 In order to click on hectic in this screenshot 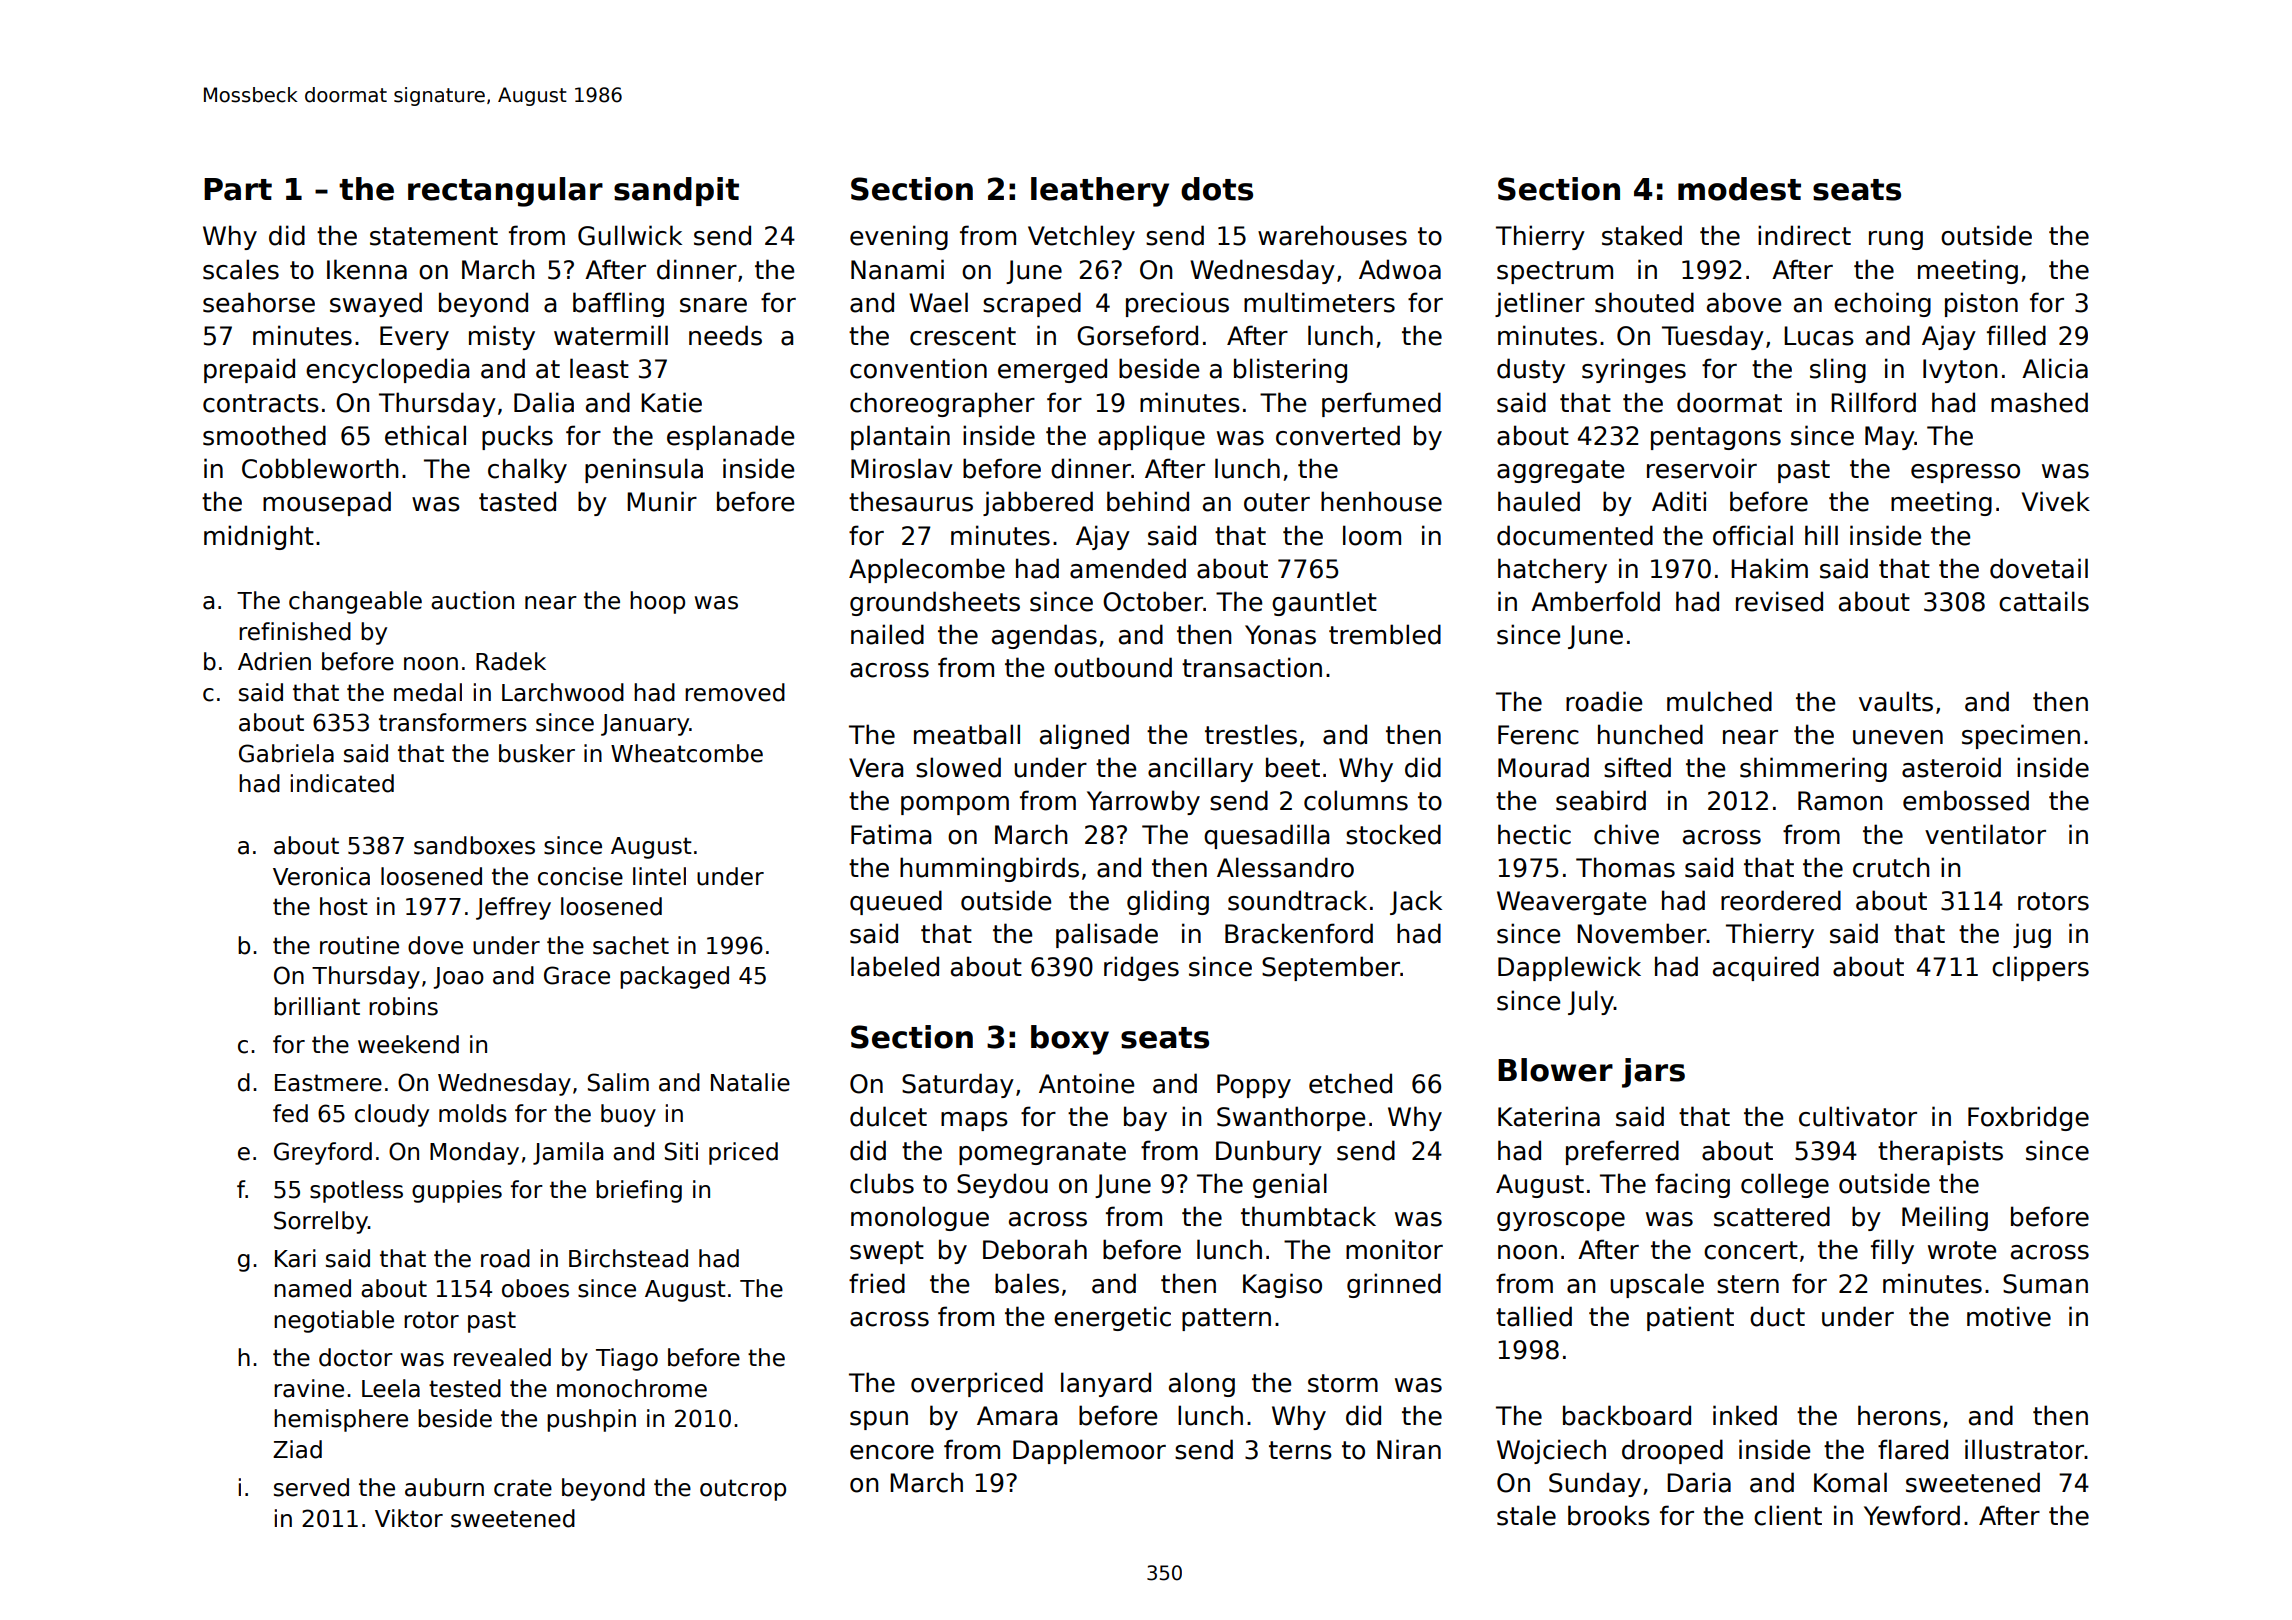, I will do `click(1534, 834)`.
